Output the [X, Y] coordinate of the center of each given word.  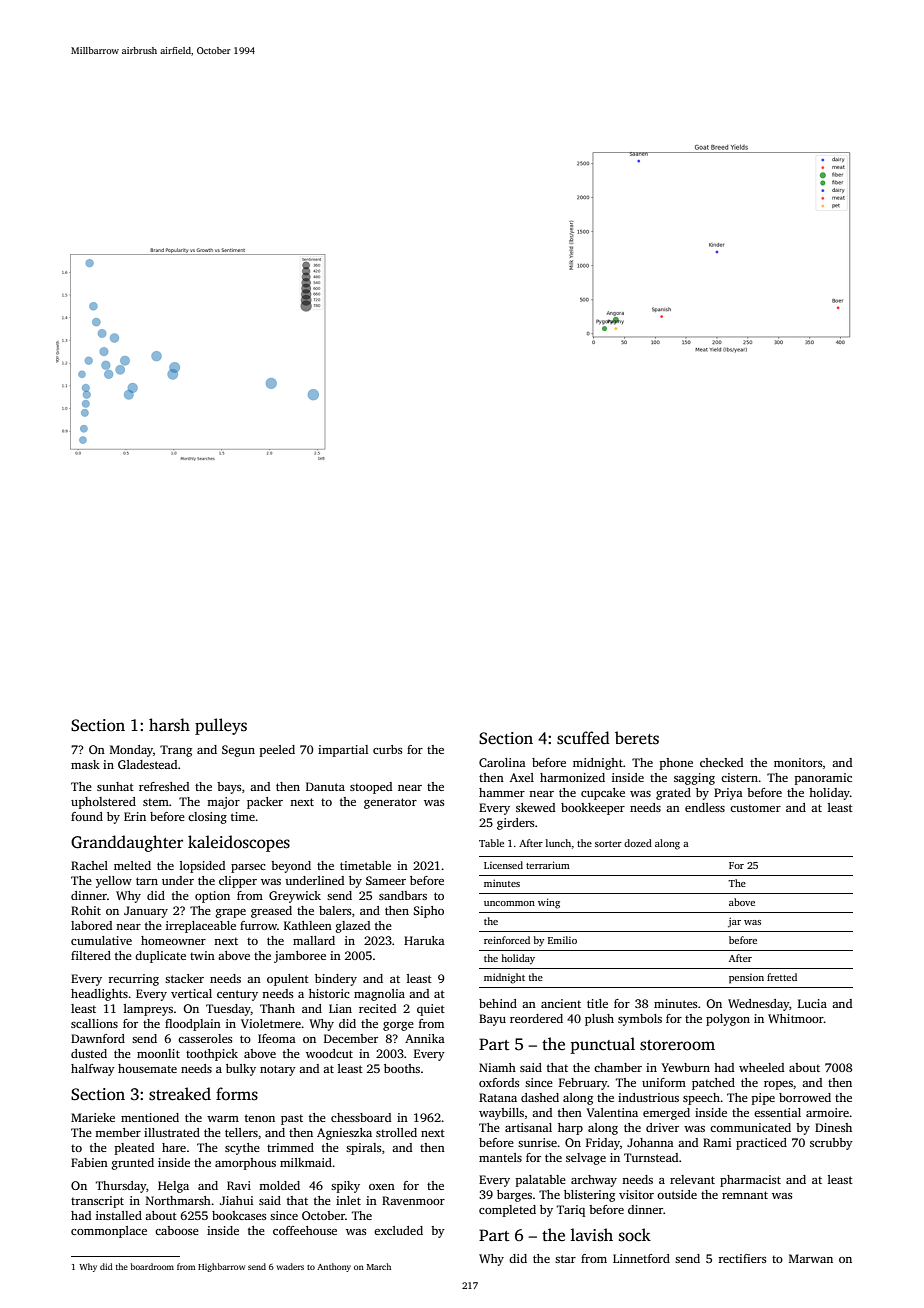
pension [746, 979]
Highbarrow [221, 1267]
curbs [387, 749]
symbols [640, 1020]
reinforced [507, 940]
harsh [169, 725]
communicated [750, 1127]
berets [637, 738]
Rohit [86, 910]
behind [498, 1003]
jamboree [300, 957]
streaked [180, 1094]
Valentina [612, 1112]
